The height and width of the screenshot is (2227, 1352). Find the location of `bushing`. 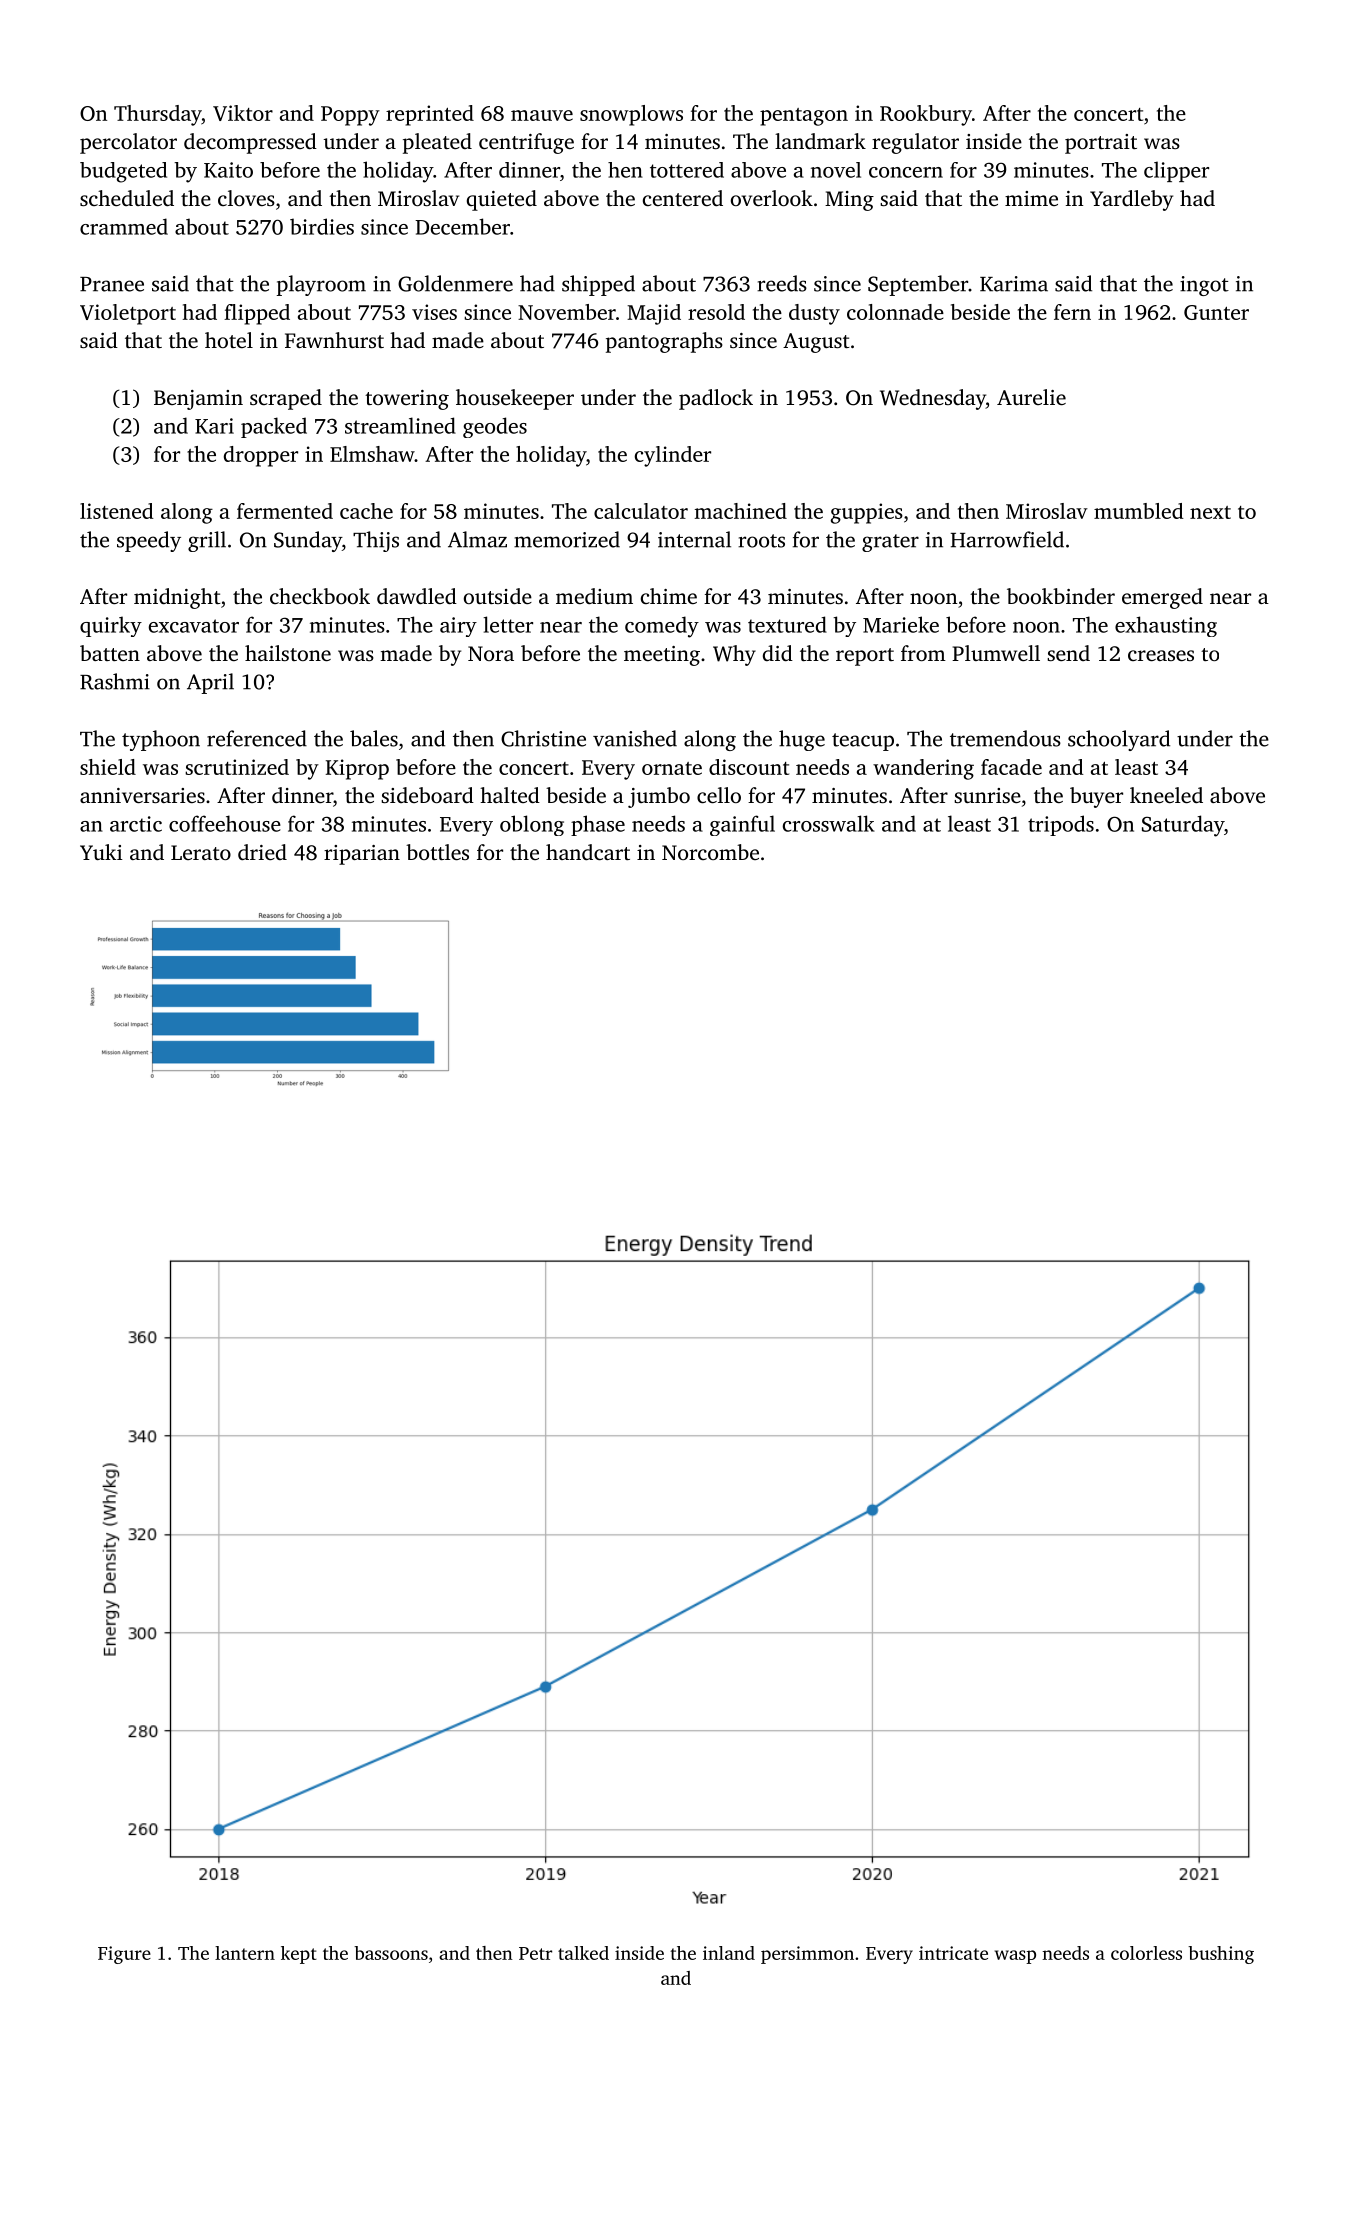

bushing is located at coordinates (1221, 1955).
